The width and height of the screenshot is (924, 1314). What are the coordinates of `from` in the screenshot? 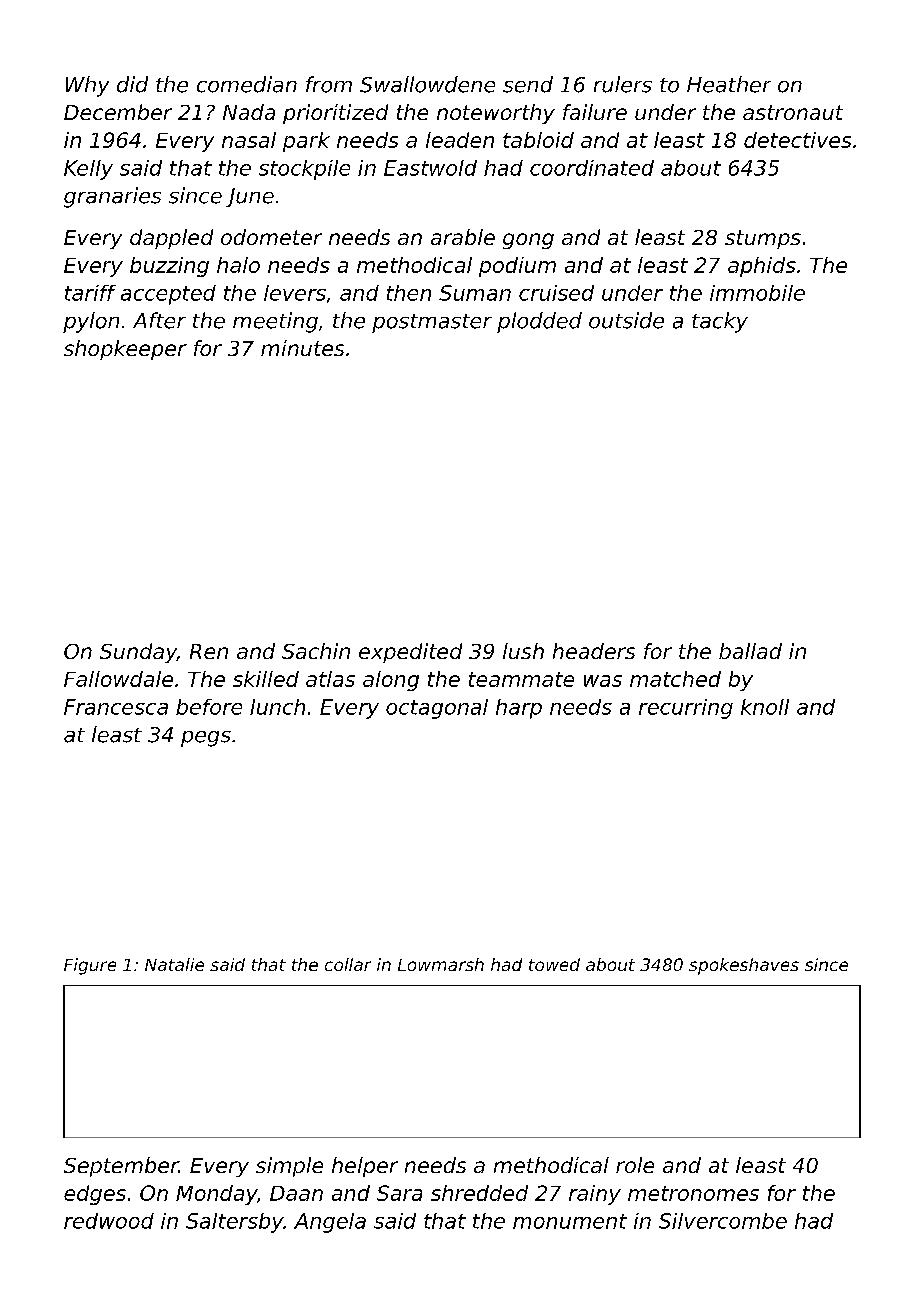 It's located at (329, 84).
